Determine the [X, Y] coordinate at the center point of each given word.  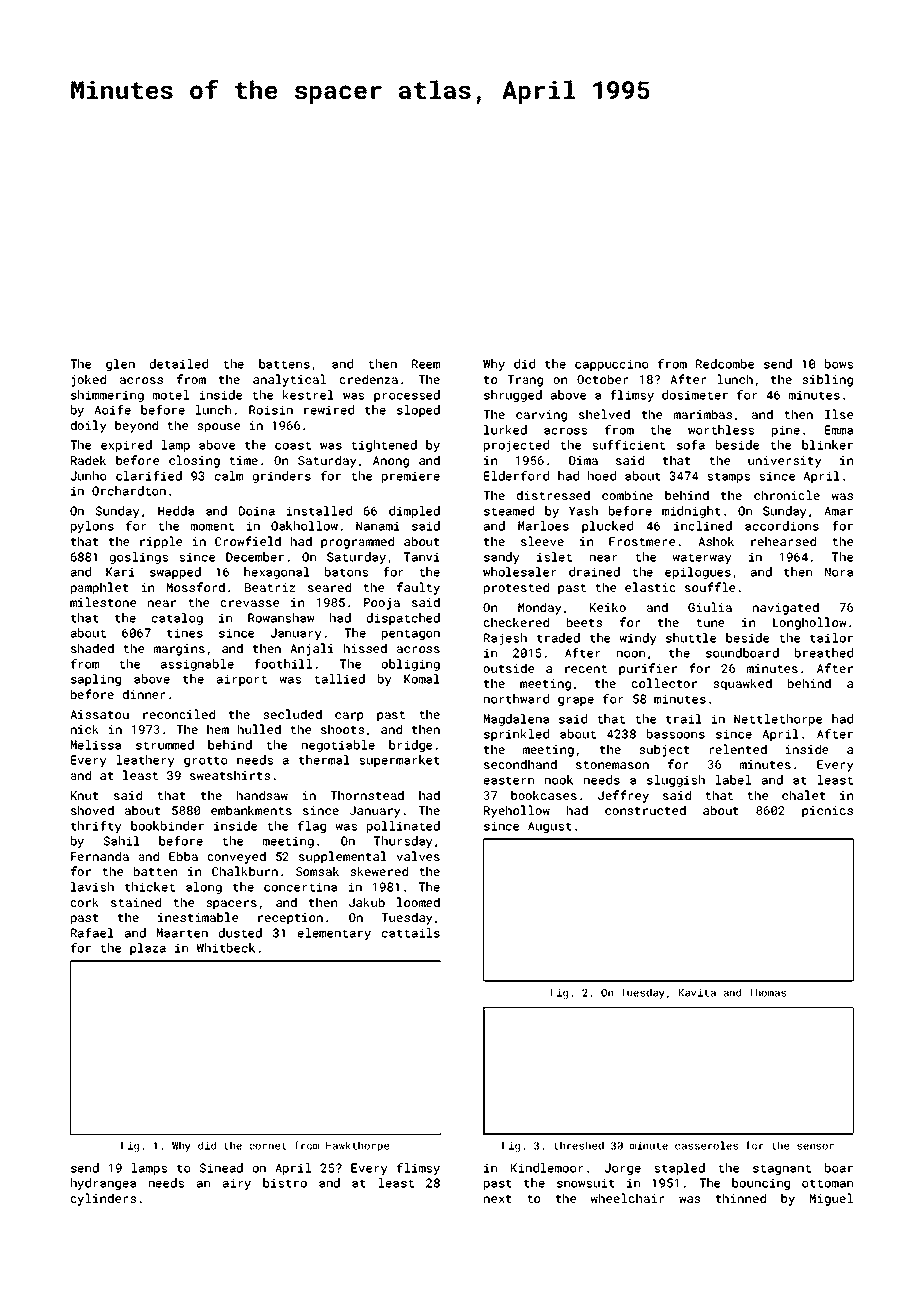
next [498, 1199]
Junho [88, 476]
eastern [509, 780]
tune [710, 623]
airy [237, 1184]
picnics [827, 812]
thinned [741, 1198]
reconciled [179, 714]
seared [329, 587]
